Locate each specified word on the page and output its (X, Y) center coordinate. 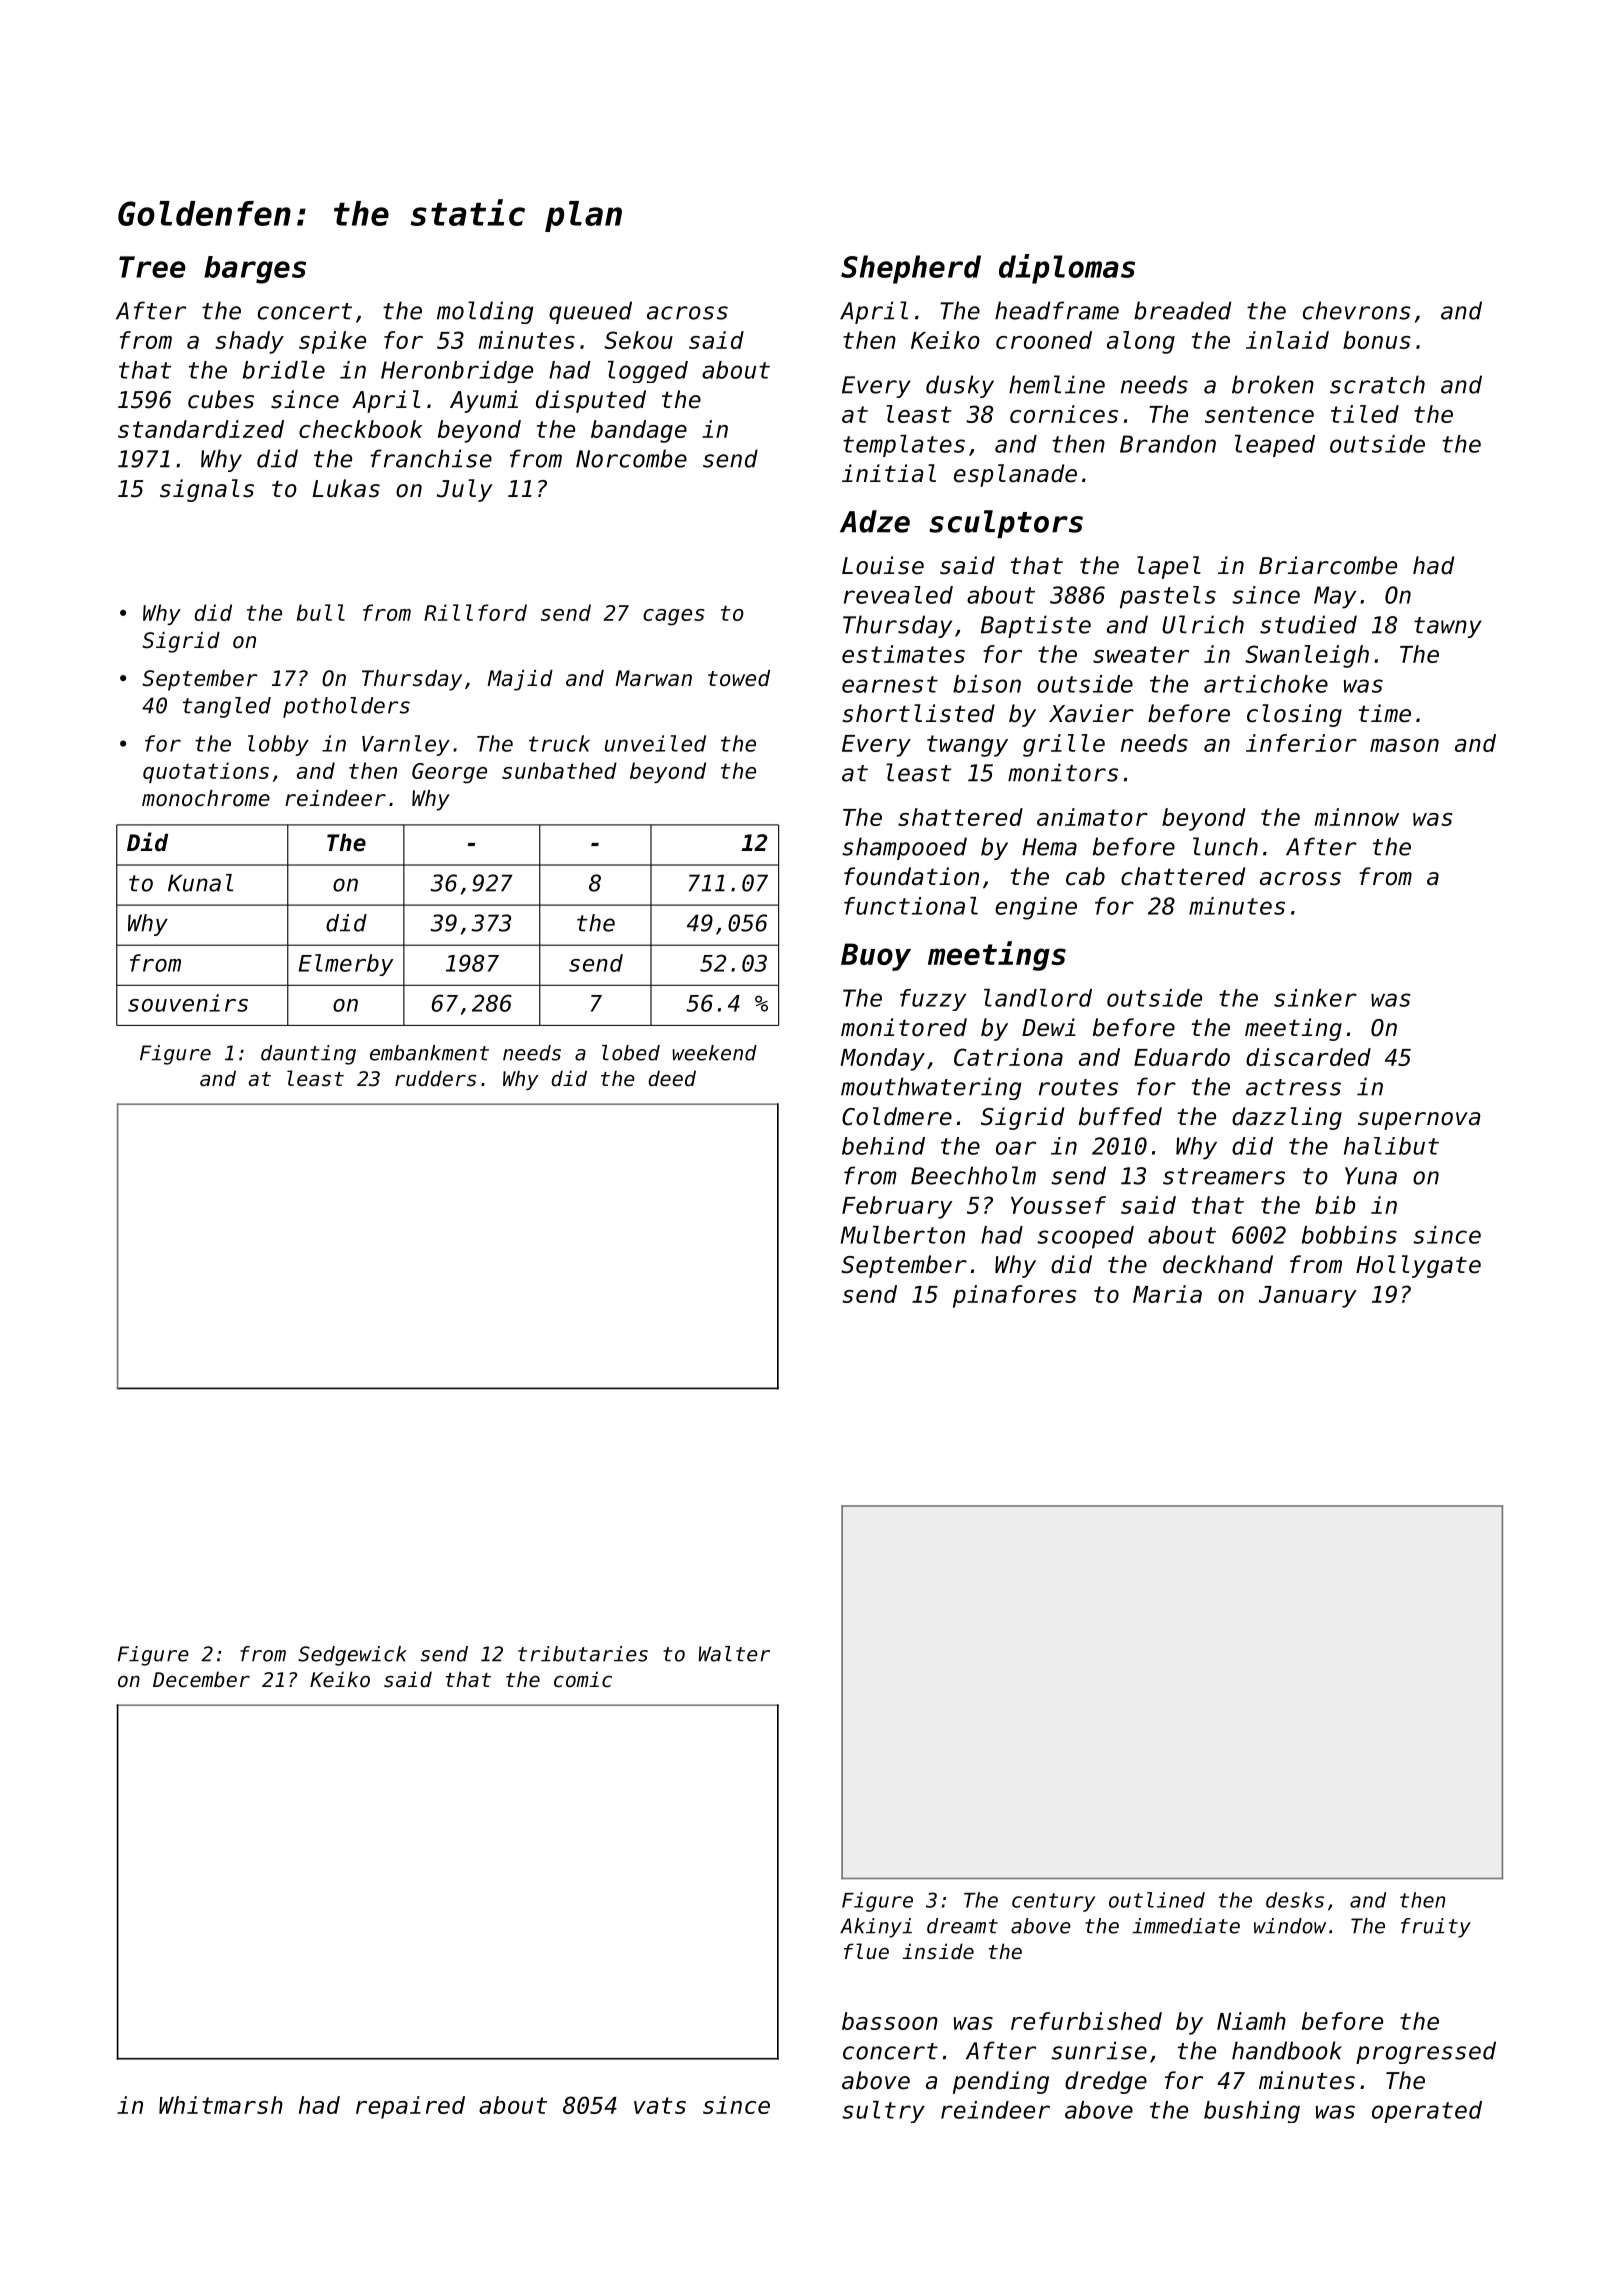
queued (590, 312)
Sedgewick (352, 1656)
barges (255, 270)
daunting (308, 1055)
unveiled (655, 743)
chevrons (1357, 310)
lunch (1225, 846)
